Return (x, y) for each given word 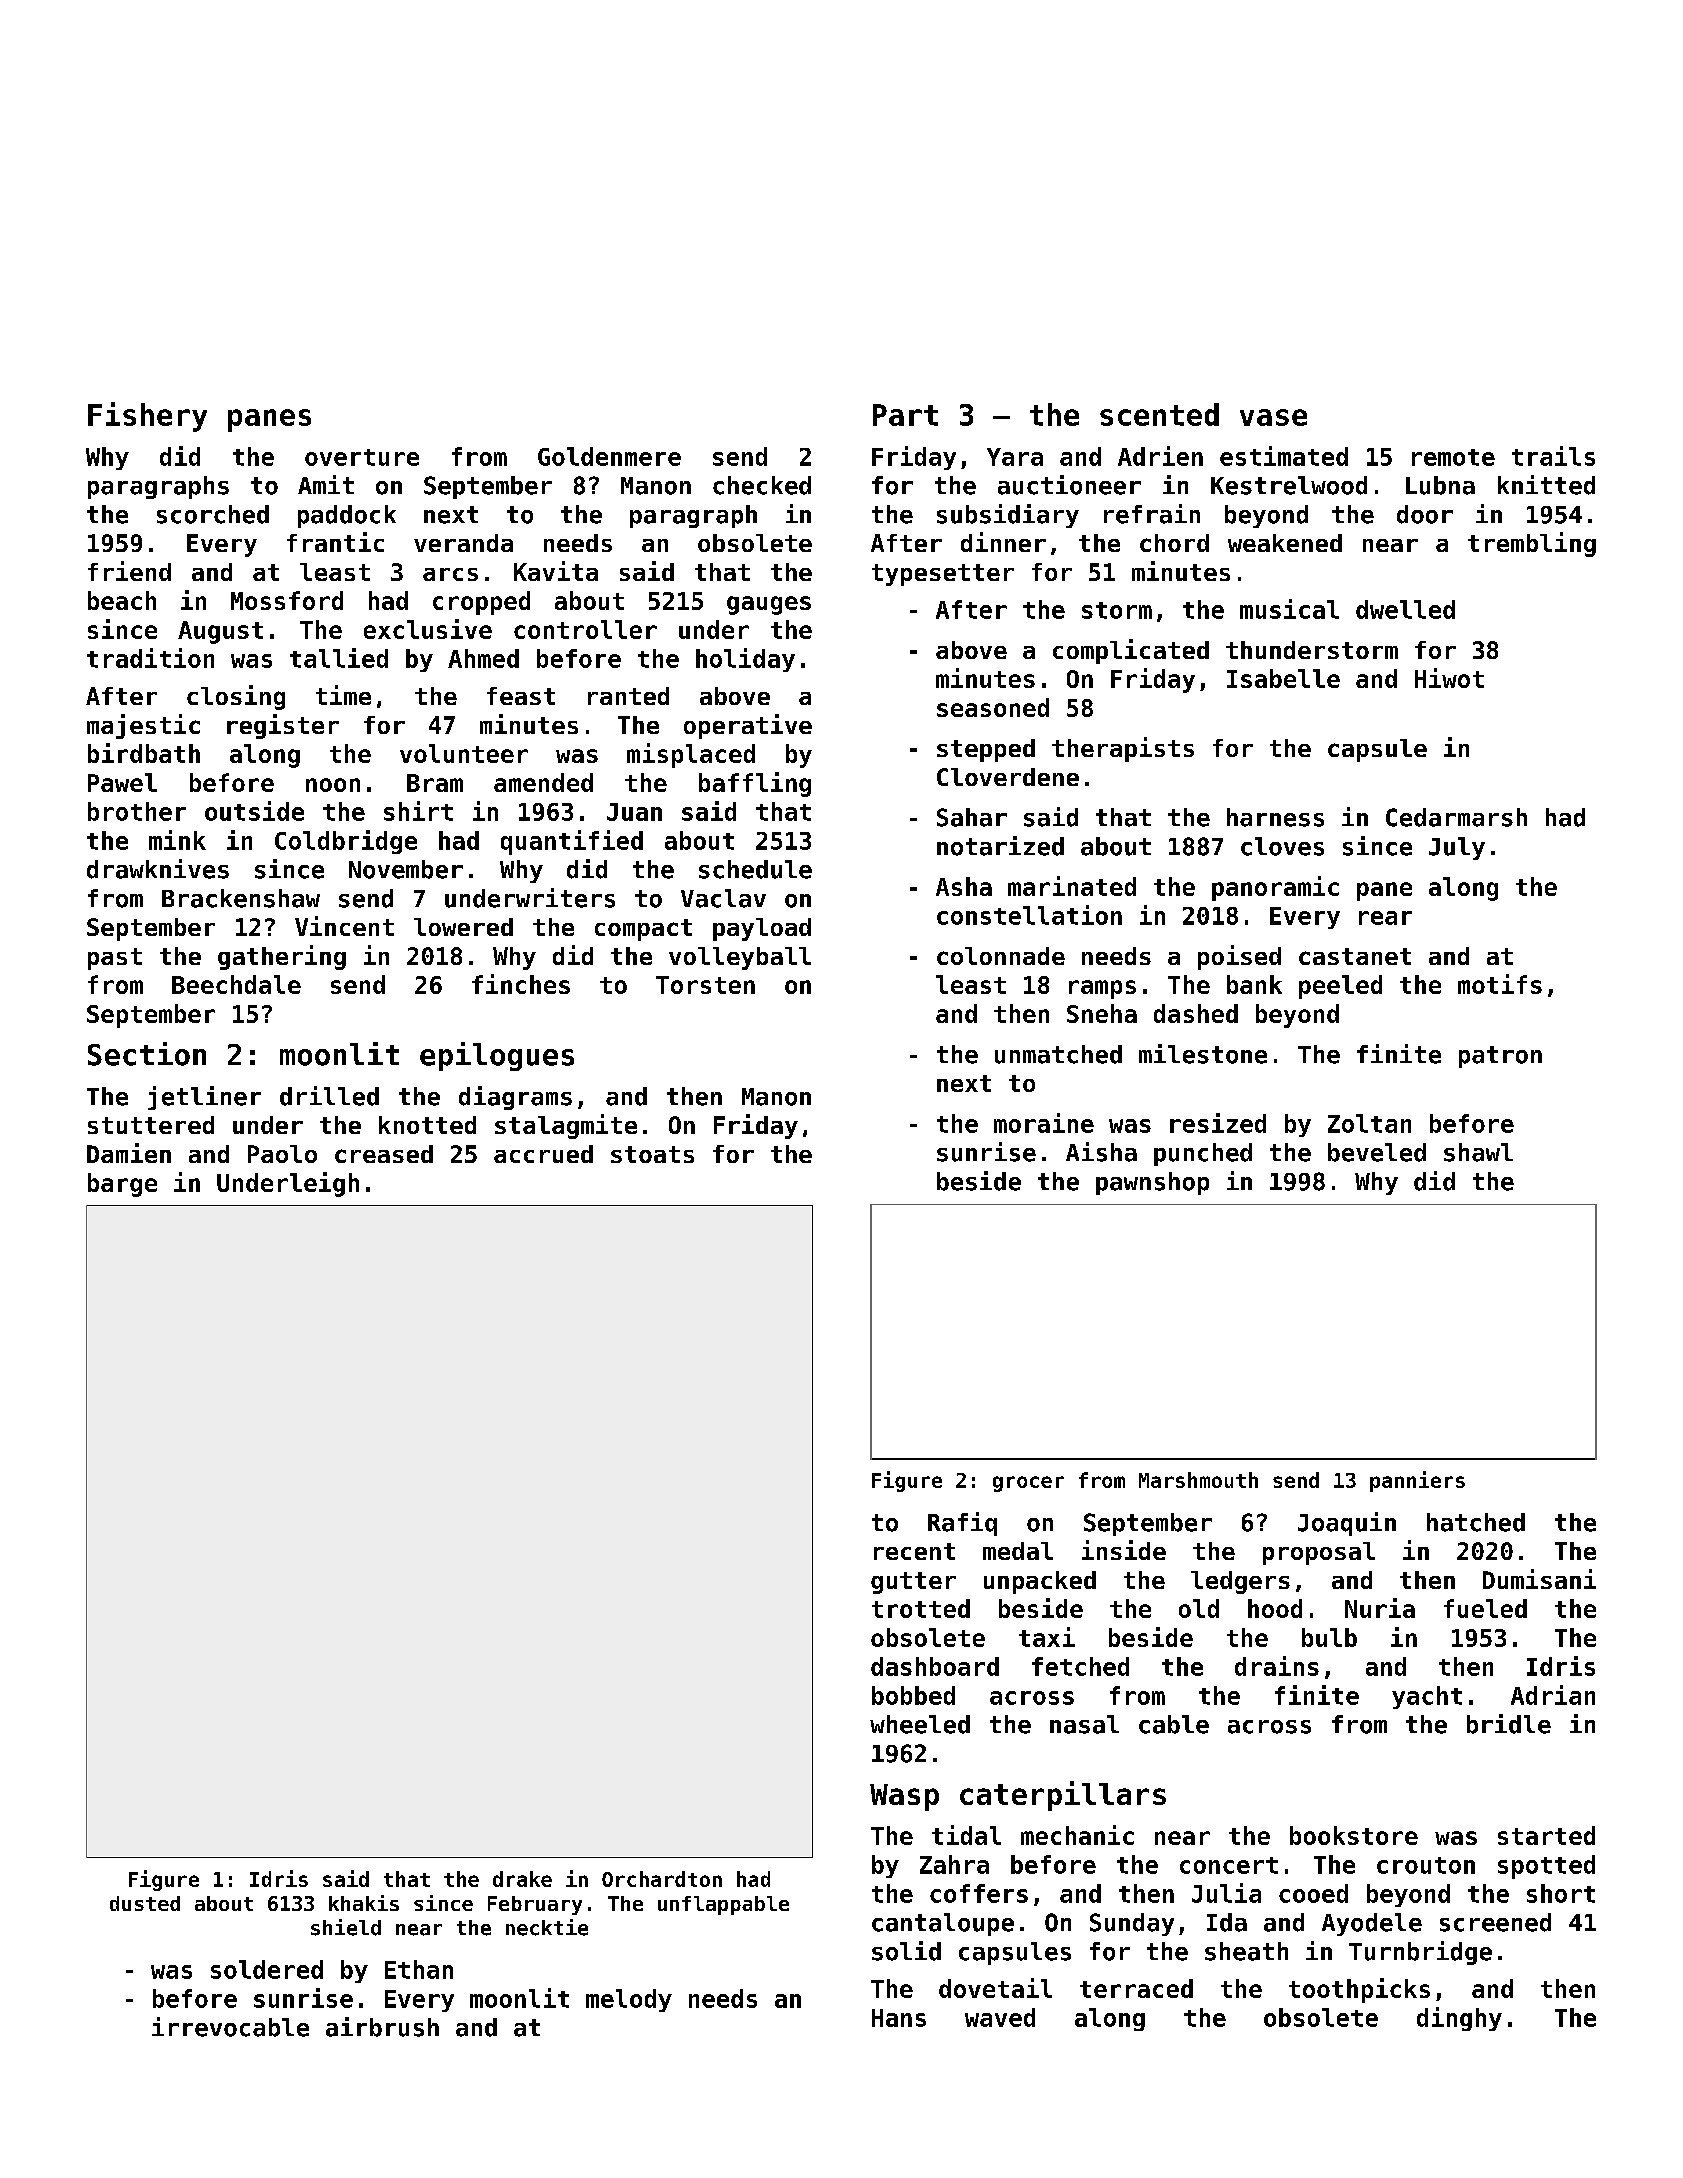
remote (1453, 457)
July (1457, 848)
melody (629, 2000)
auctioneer (1069, 485)
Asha (964, 886)
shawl (1478, 1152)
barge (122, 1185)
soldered (267, 1969)
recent (914, 1551)
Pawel (122, 782)
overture (362, 457)
